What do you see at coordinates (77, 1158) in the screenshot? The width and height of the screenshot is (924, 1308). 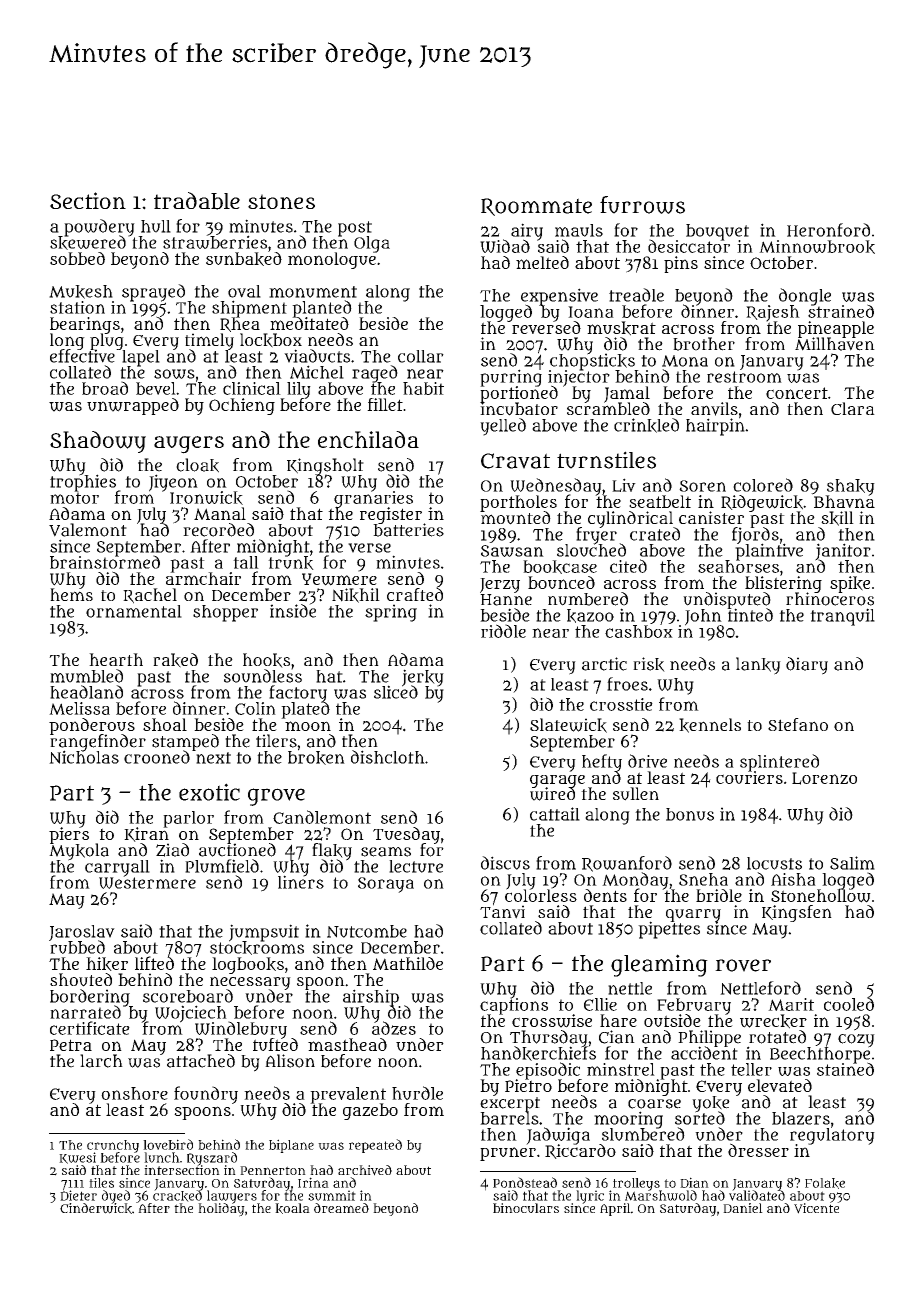 I see `Kwesi` at bounding box center [77, 1158].
